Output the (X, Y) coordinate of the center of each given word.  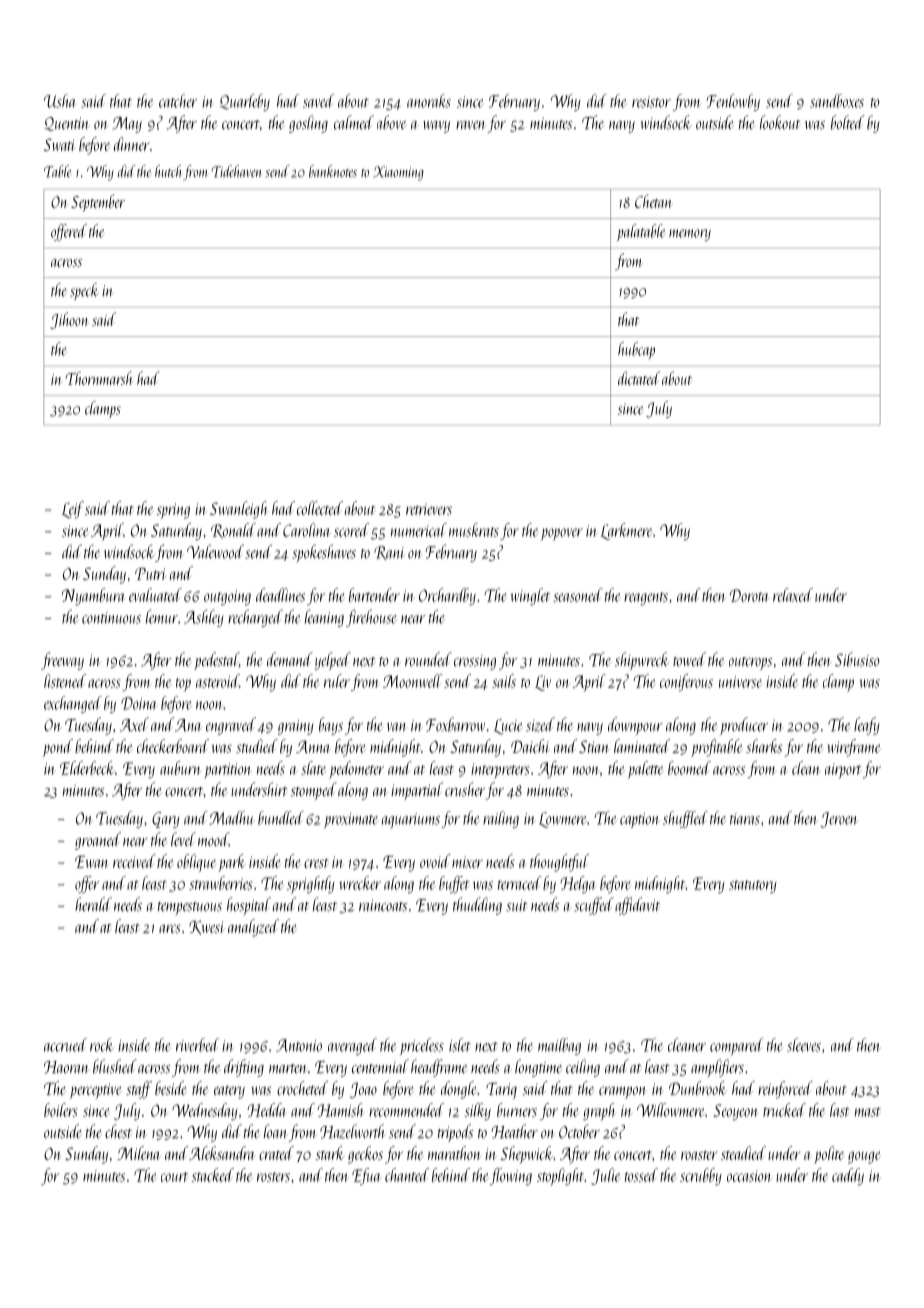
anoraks (429, 101)
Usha (60, 101)
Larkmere (626, 531)
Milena (139, 1153)
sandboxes (837, 101)
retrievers (429, 509)
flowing (511, 1176)
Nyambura (93, 596)
